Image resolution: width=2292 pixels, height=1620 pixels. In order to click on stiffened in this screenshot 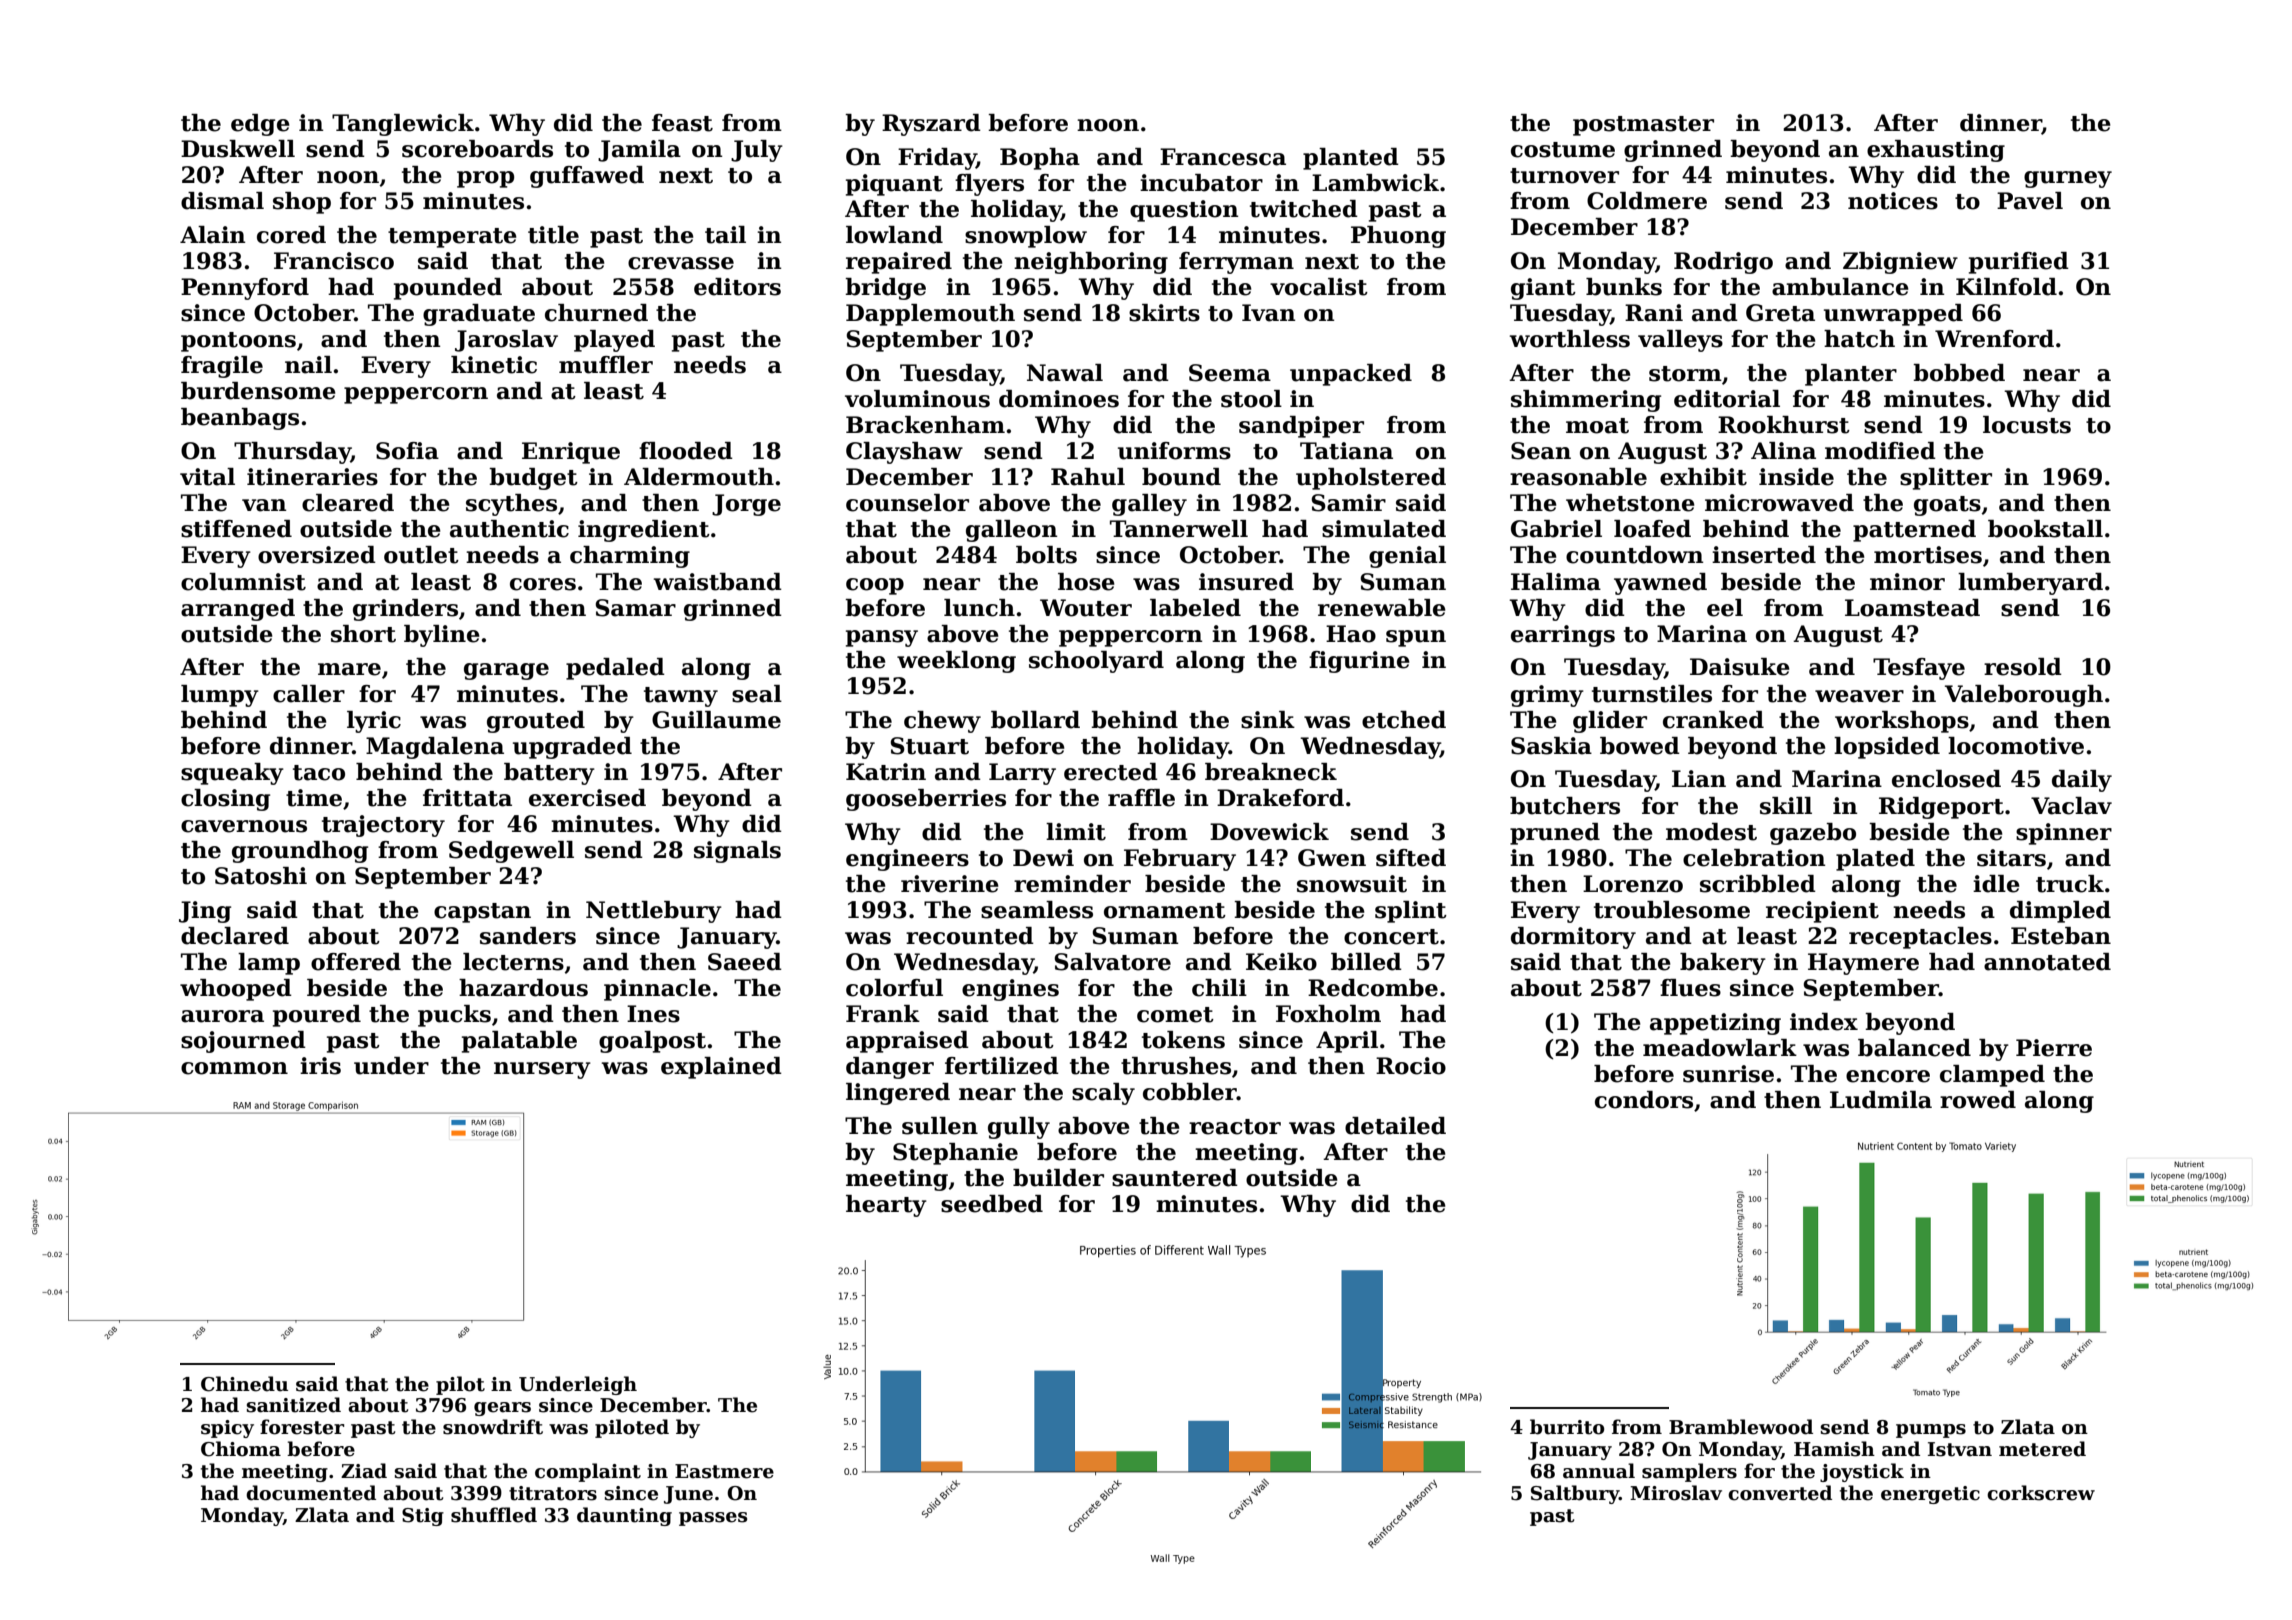, I will do `click(236, 529)`.
